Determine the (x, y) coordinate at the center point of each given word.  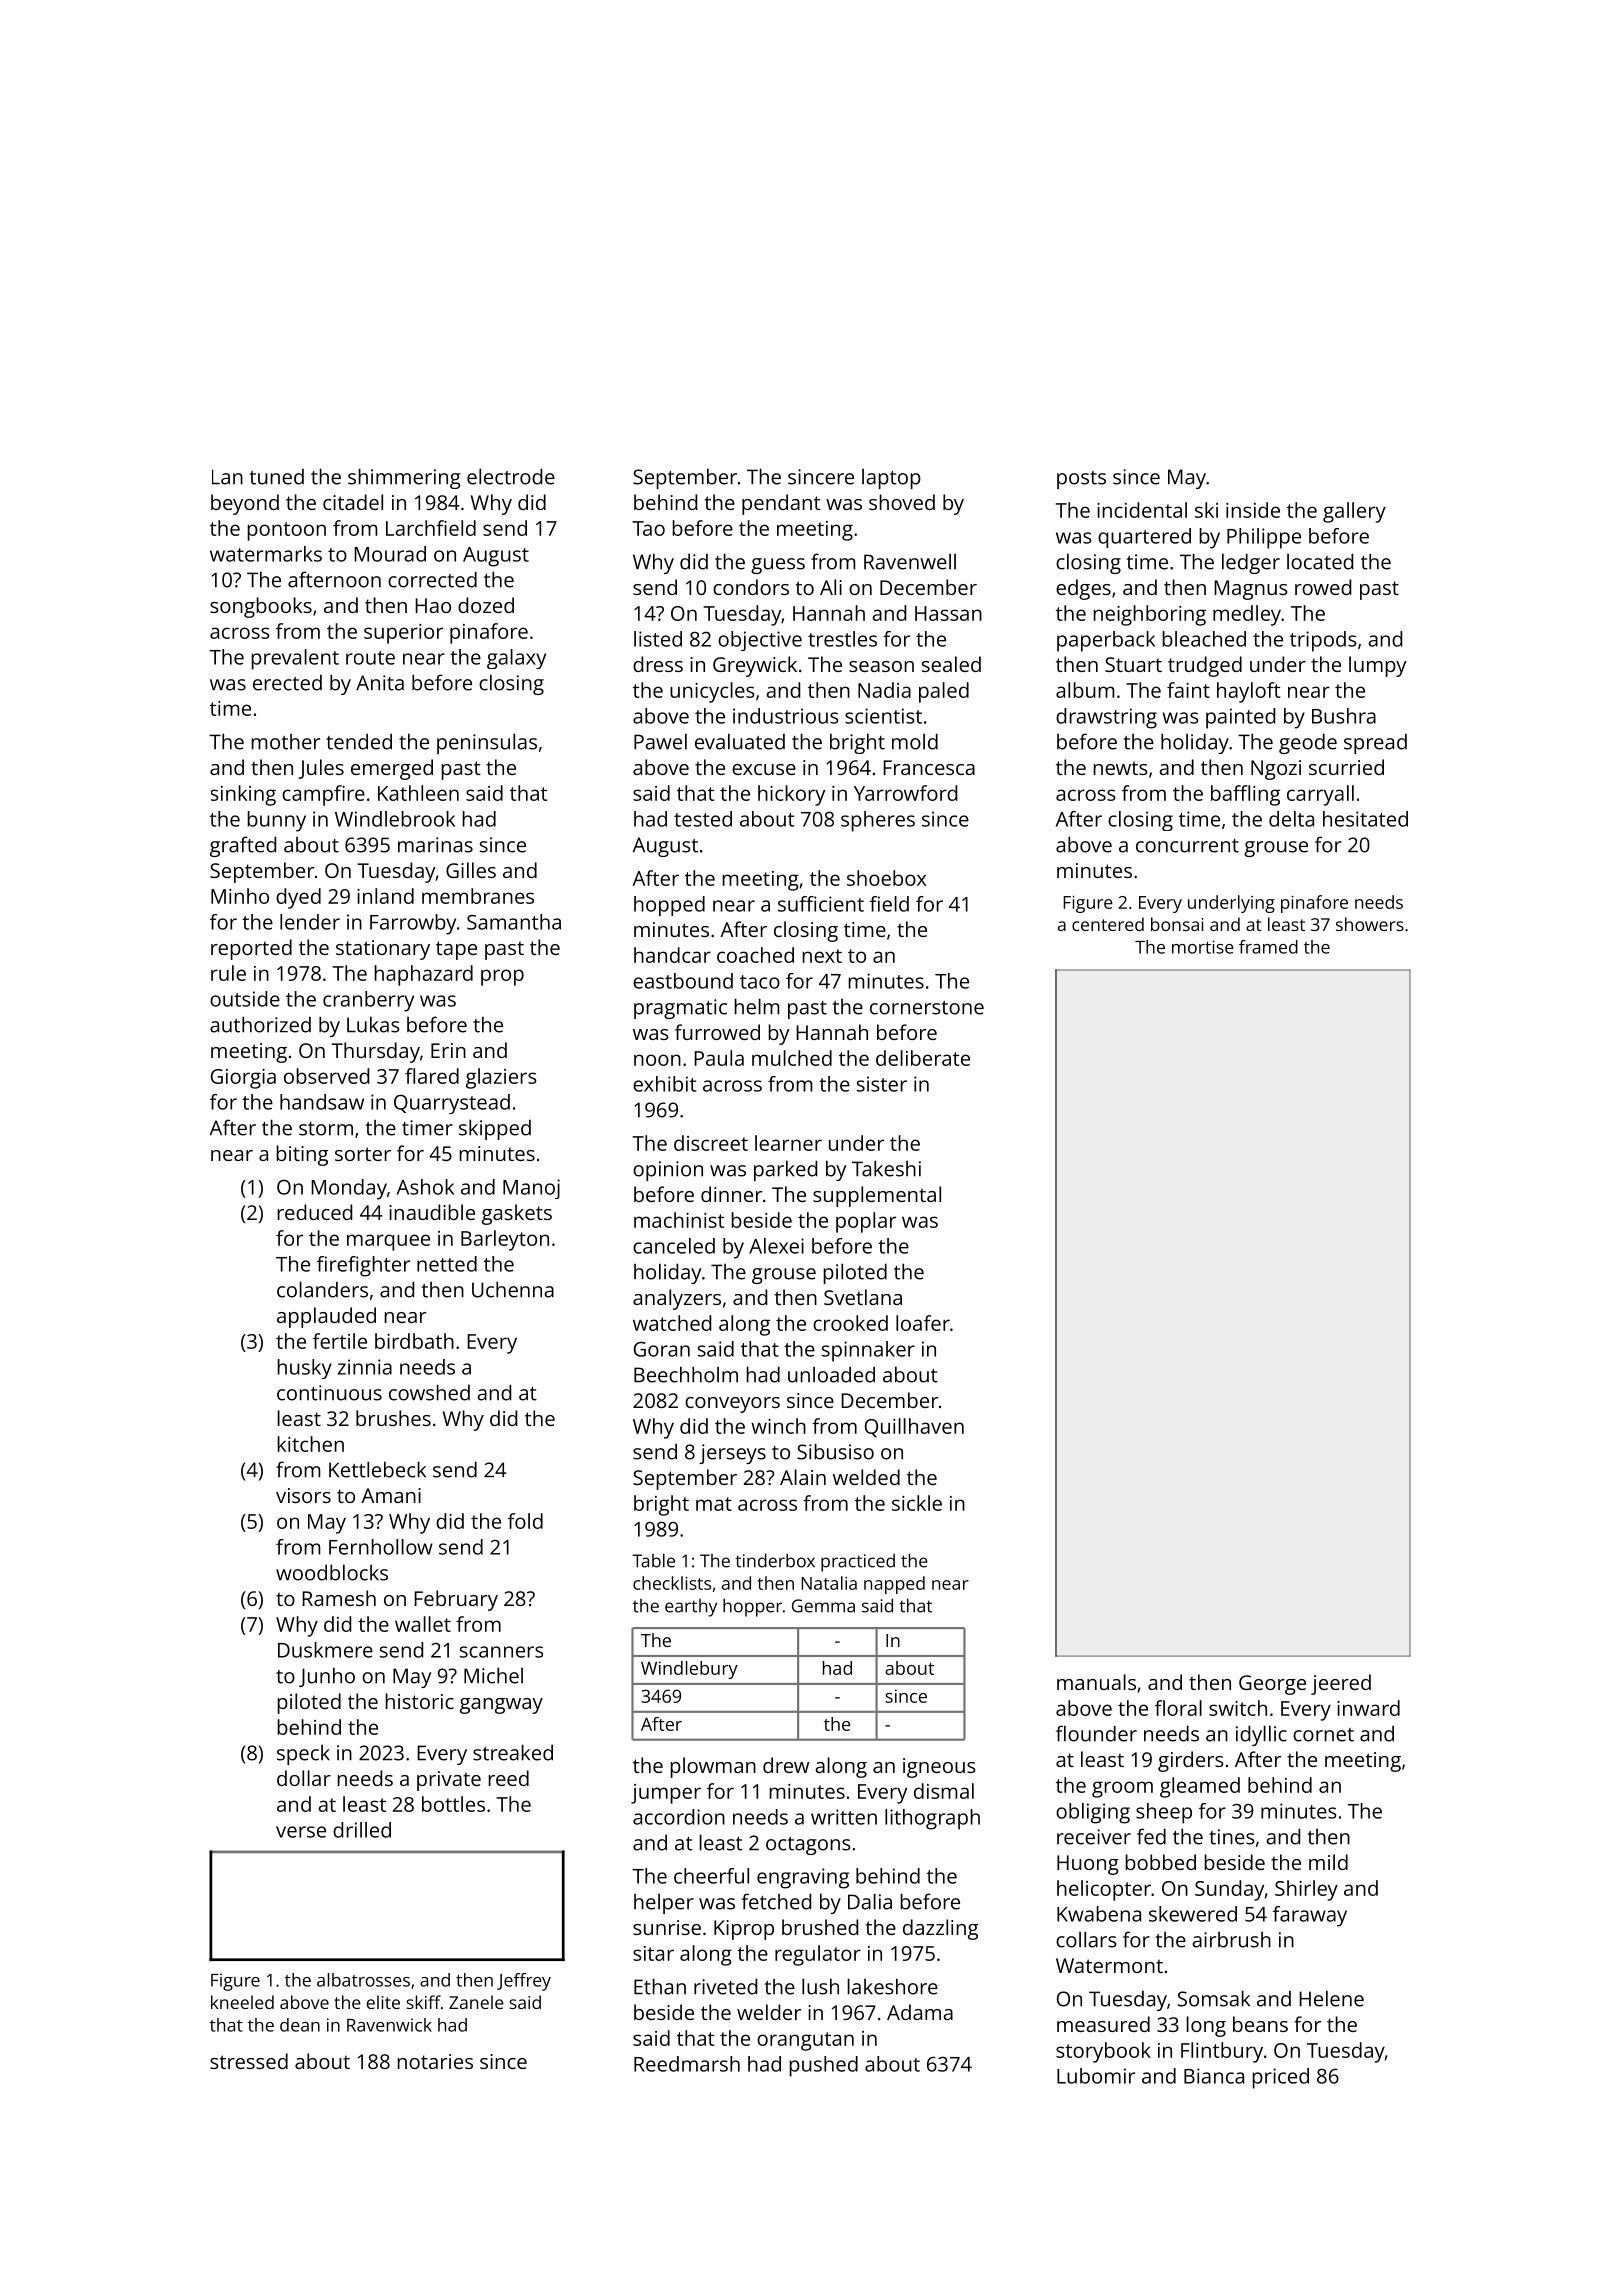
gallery (1354, 512)
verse (301, 1832)
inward (1368, 1708)
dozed (486, 605)
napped (894, 1585)
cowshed (429, 1392)
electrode (511, 476)
